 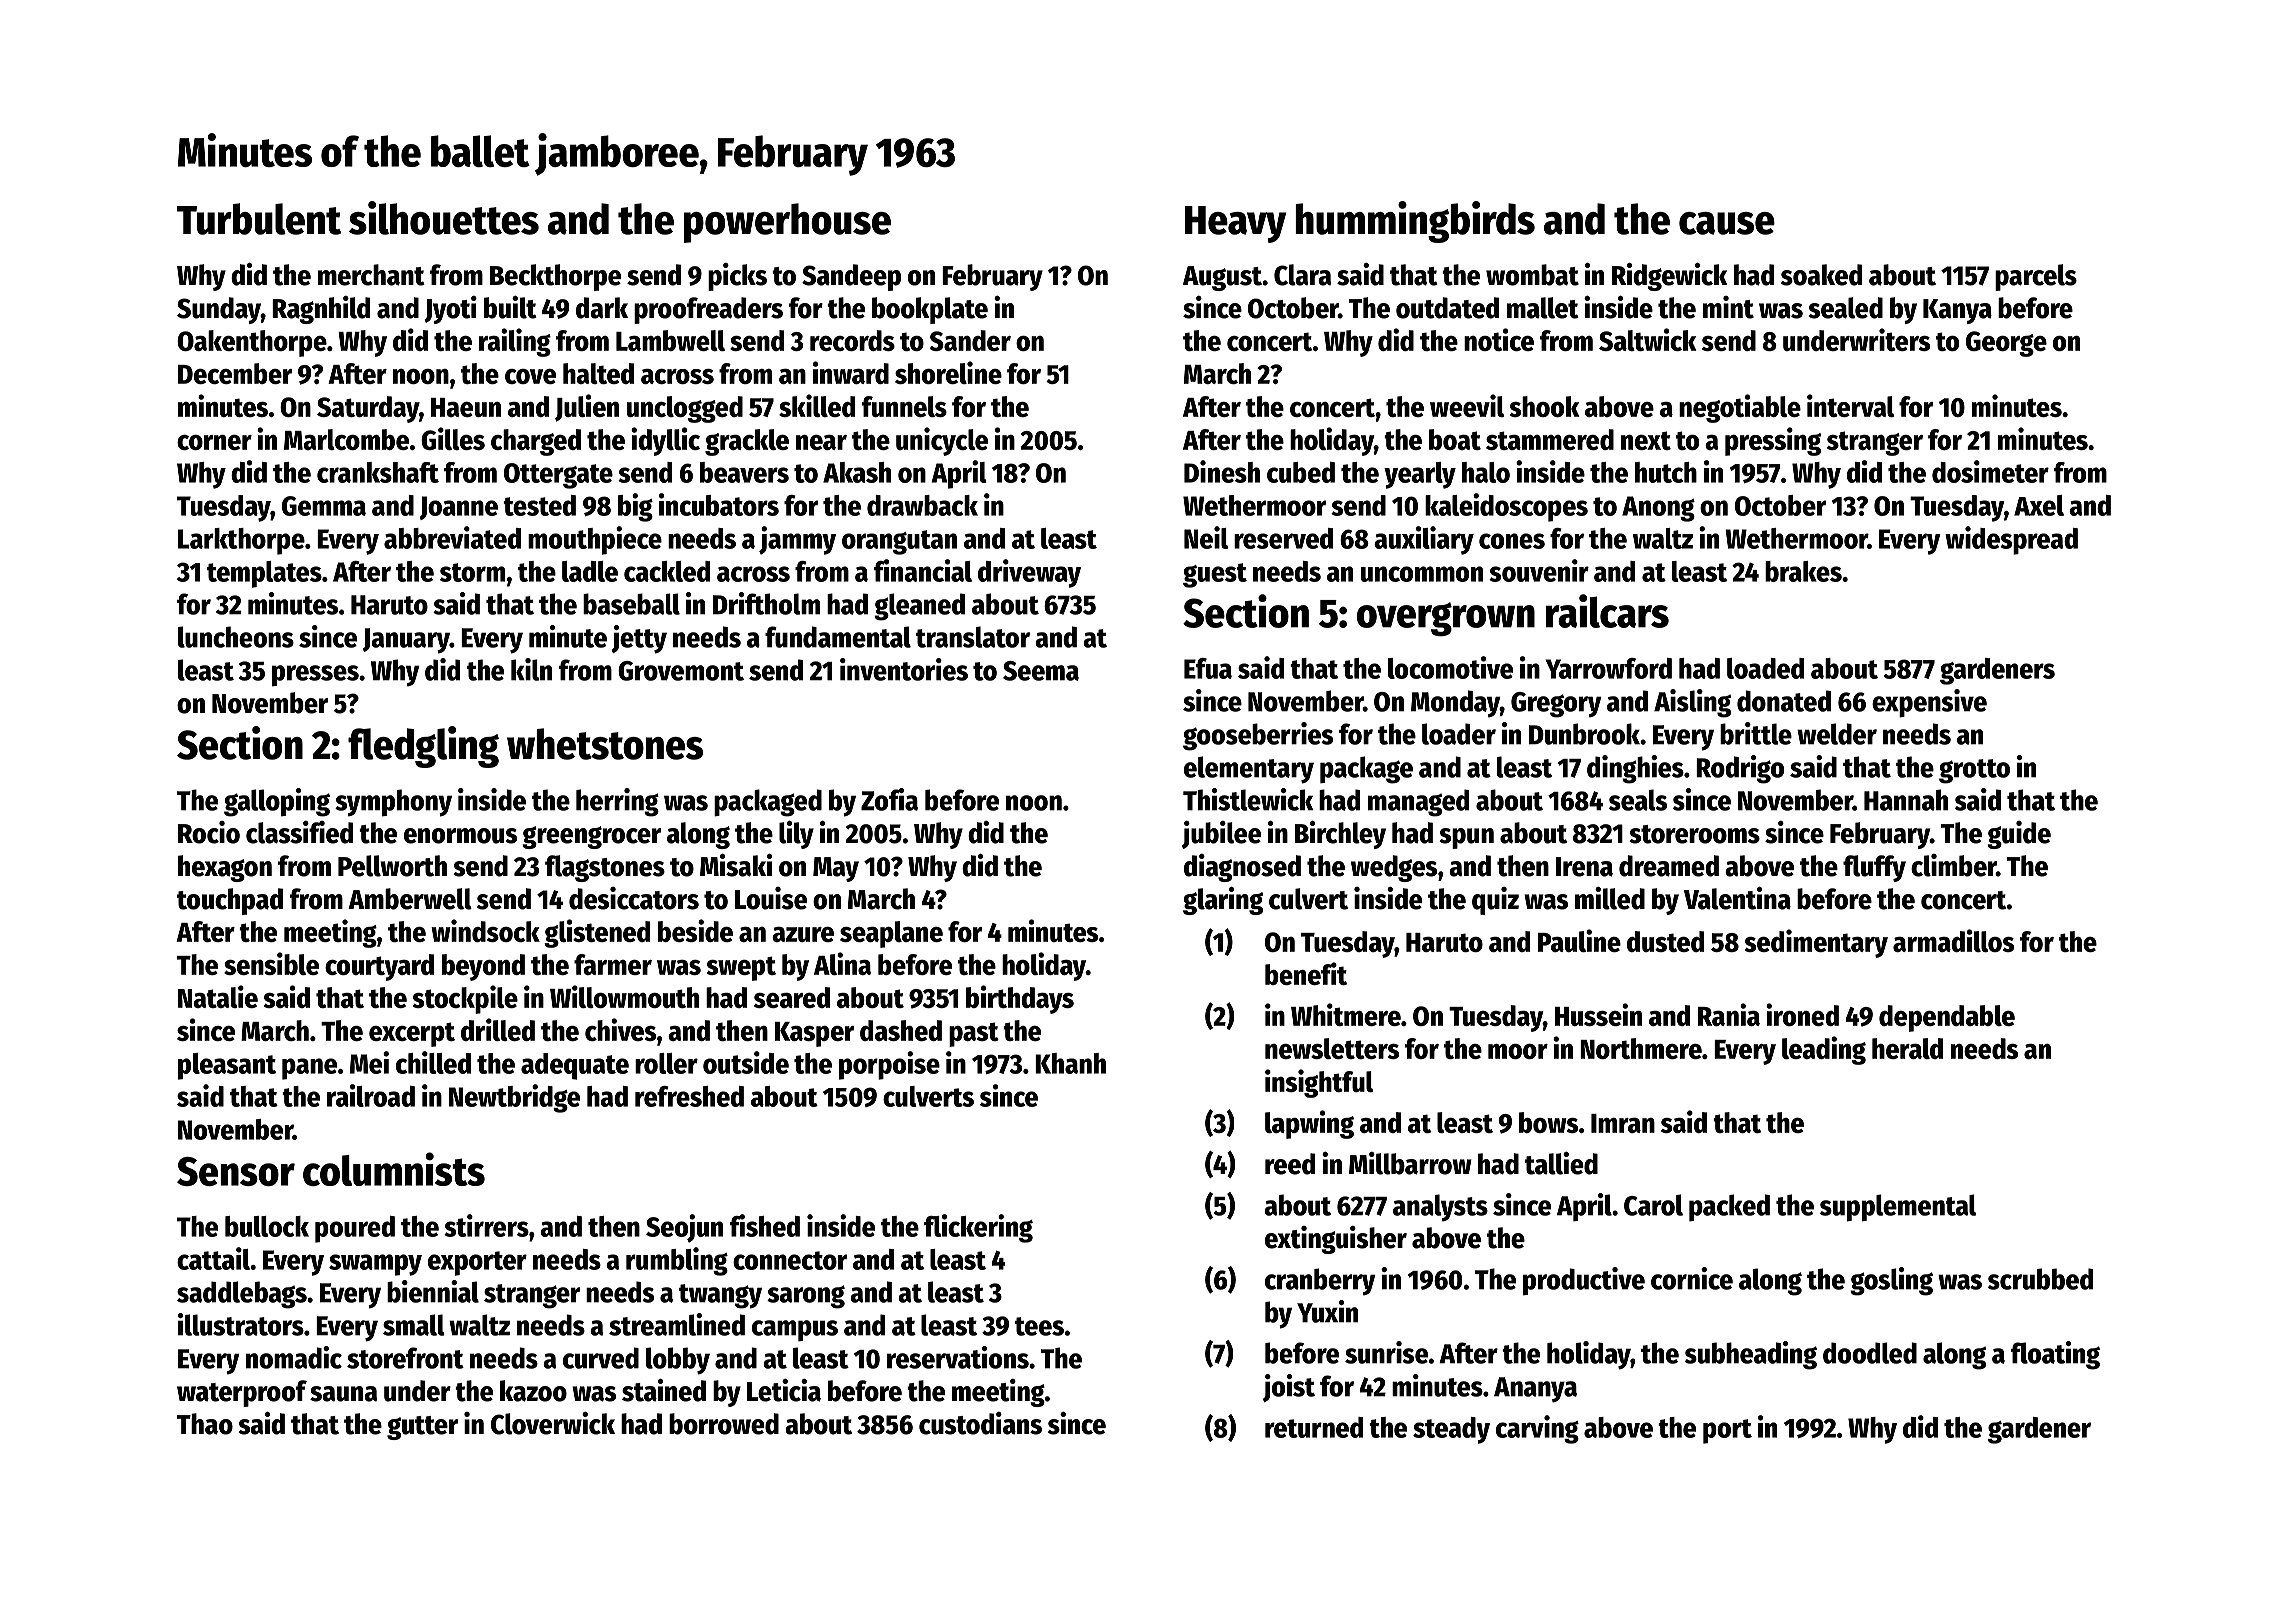 I want to click on Natalie, so click(x=218, y=996).
